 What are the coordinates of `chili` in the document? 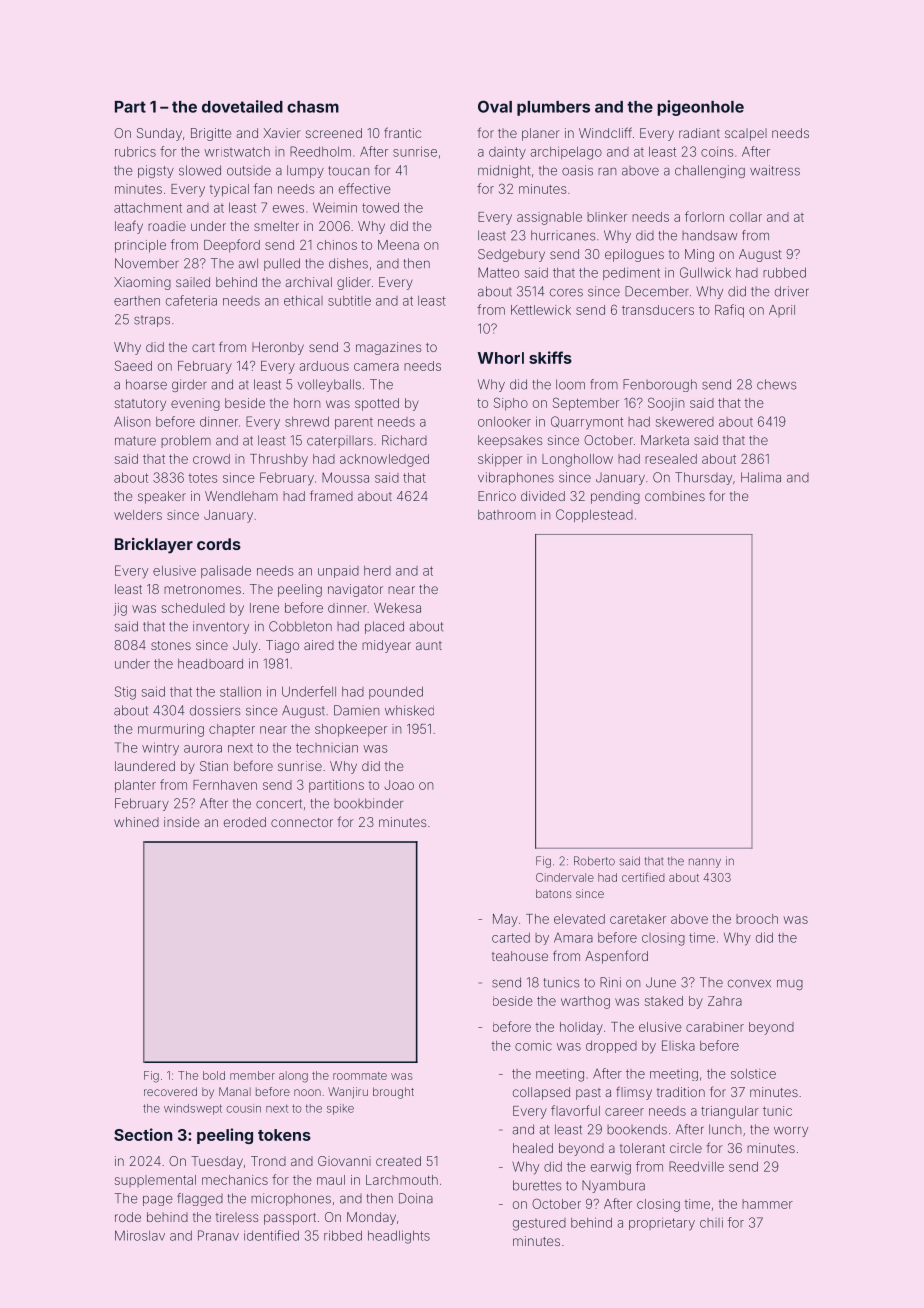 It's located at (711, 1223).
